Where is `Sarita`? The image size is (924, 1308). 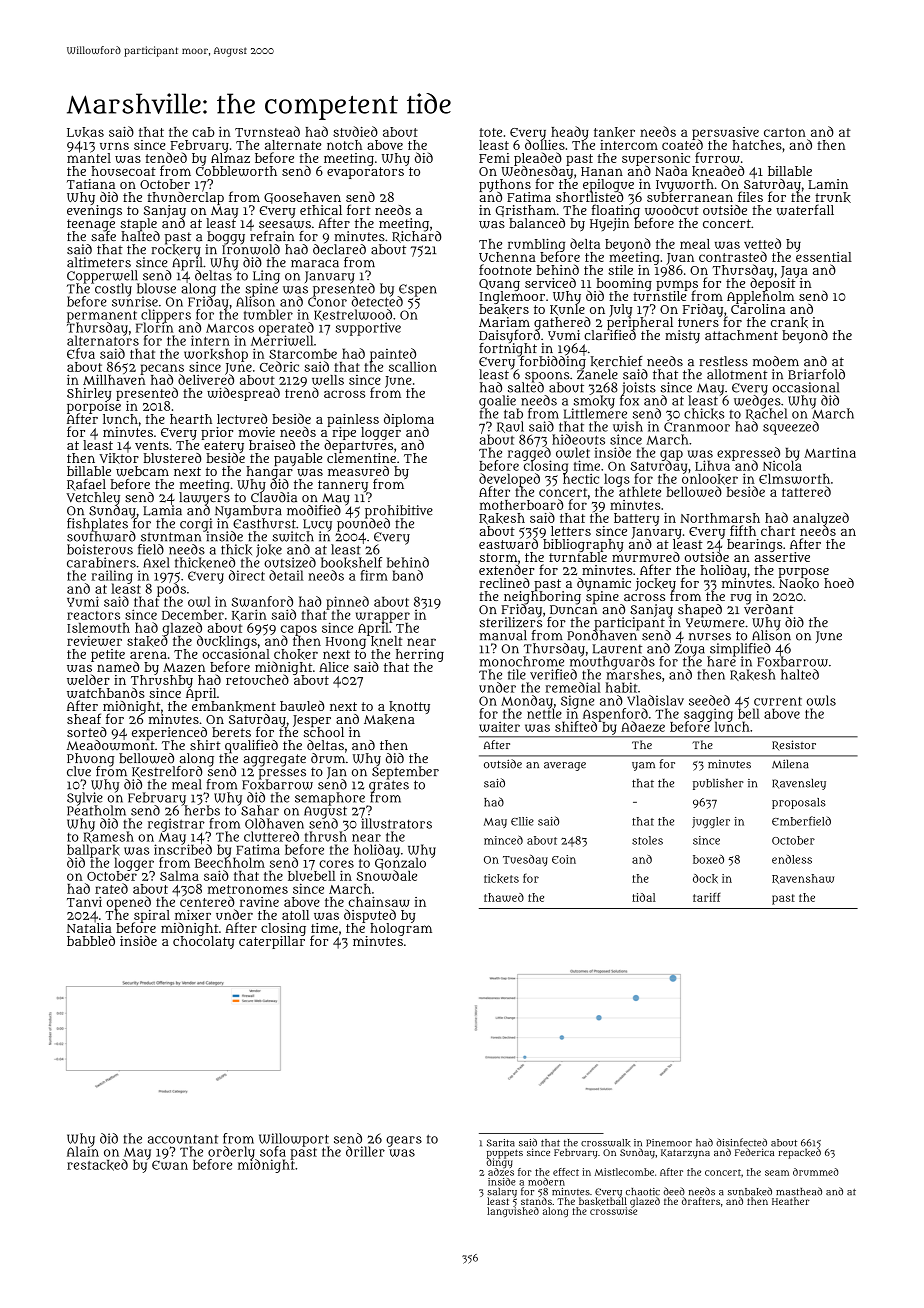 Sarita is located at coordinates (501, 1143).
